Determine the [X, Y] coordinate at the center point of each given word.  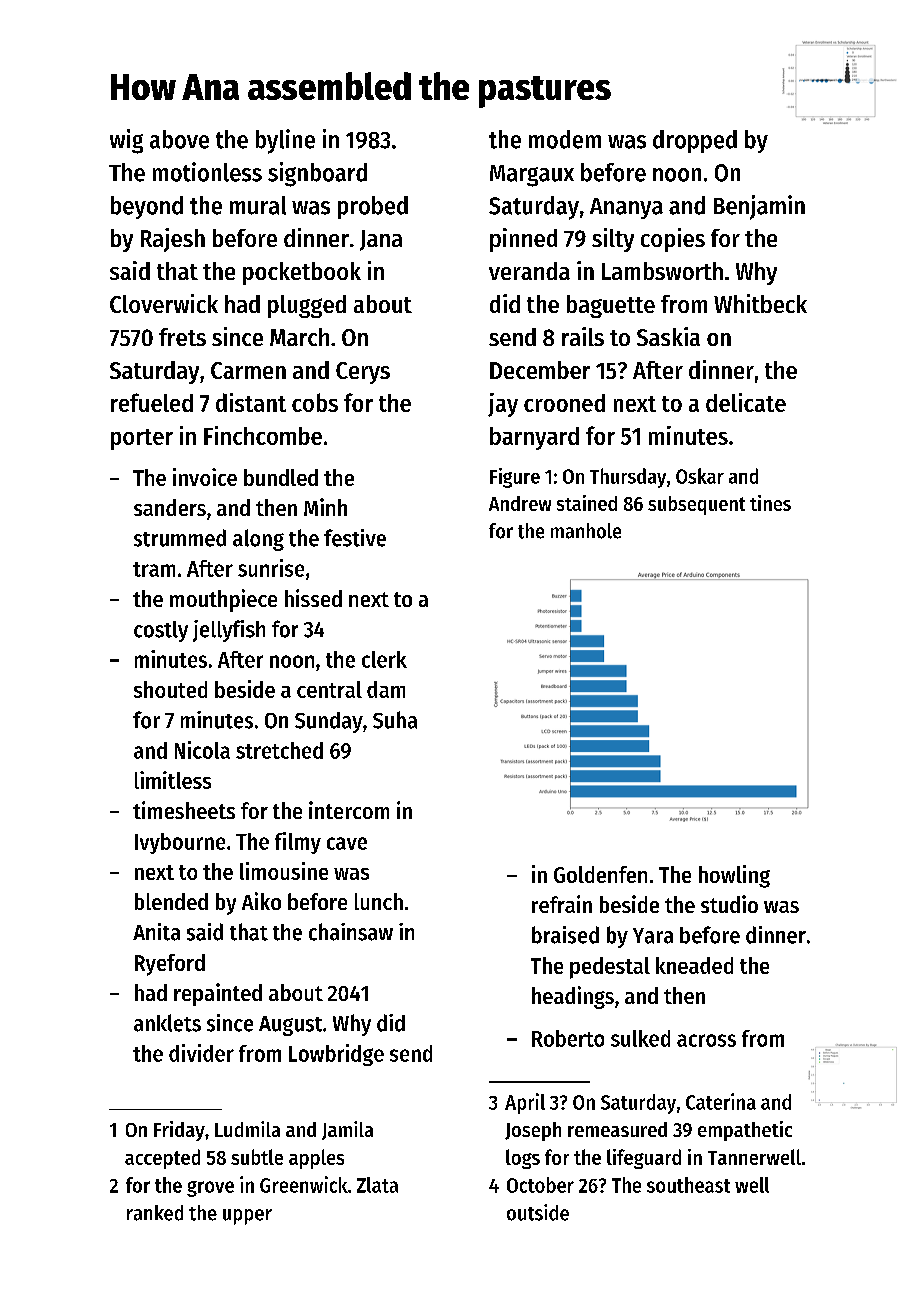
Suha [395, 720]
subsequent [696, 505]
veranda [529, 271]
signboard [317, 174]
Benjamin [759, 207]
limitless [173, 780]
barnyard [534, 438]
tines [770, 503]
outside [538, 1212]
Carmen [248, 370]
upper [247, 1217]
